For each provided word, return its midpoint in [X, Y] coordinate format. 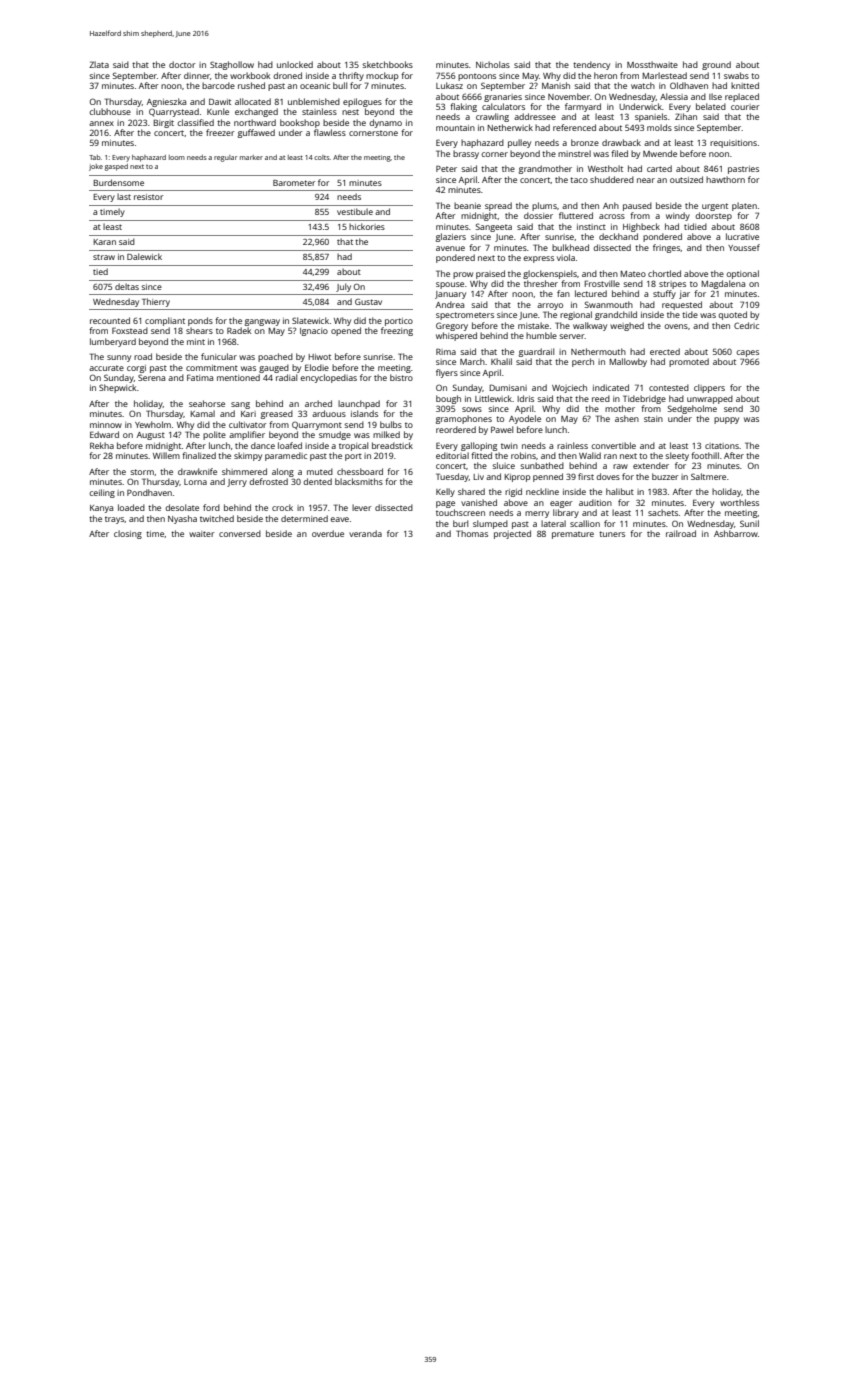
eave [339, 519]
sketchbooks [387, 64]
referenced [574, 127]
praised [490, 274]
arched [318, 403]
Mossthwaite [652, 64]
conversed [240, 533]
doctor [182, 64]
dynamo [385, 123]
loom [177, 157]
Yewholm [153, 424]
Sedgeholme [692, 409]
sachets [663, 512]
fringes [666, 248]
